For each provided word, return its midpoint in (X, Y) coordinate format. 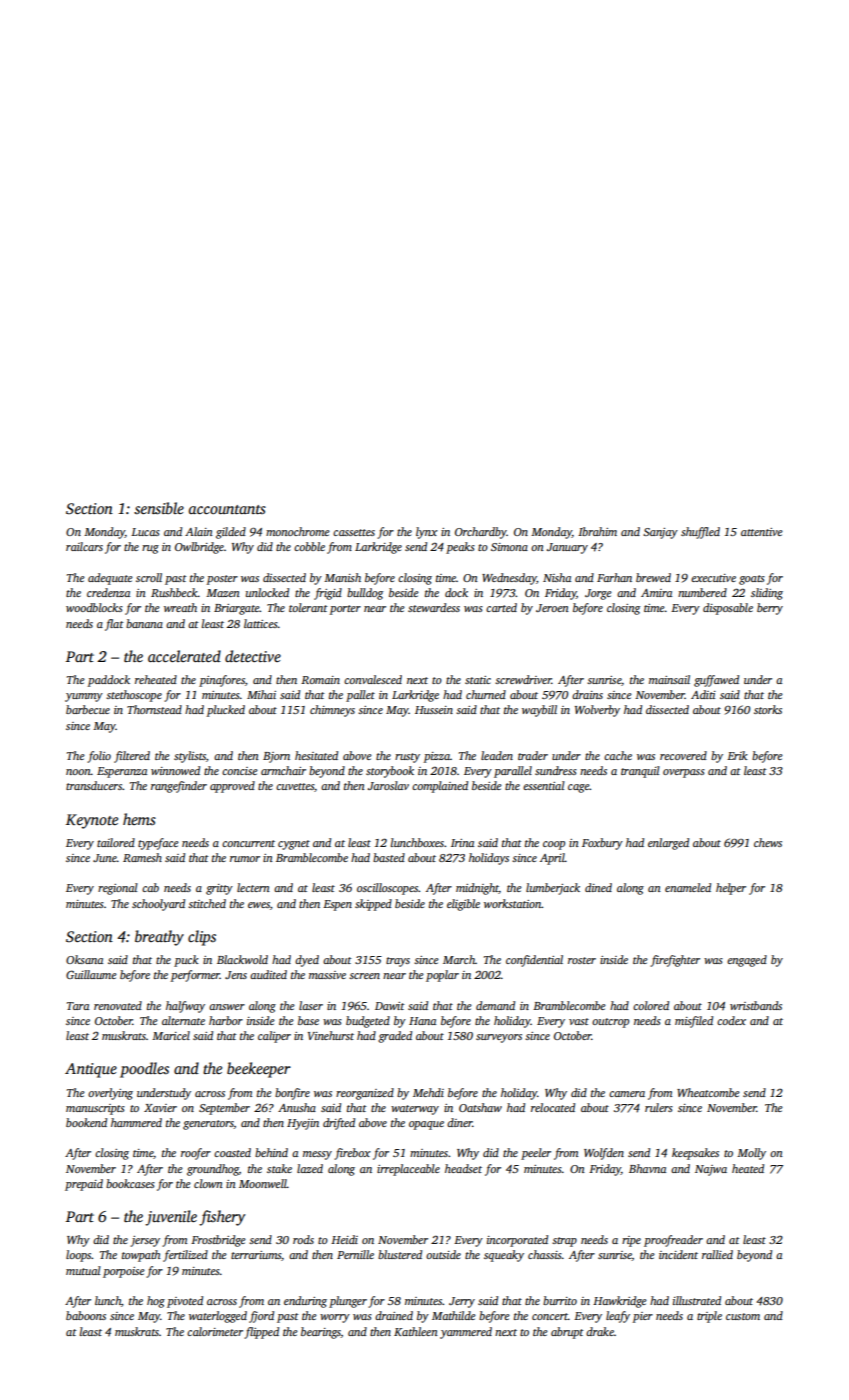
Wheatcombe (708, 1092)
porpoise (124, 1272)
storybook (390, 772)
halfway (185, 1007)
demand (495, 1005)
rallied (717, 1254)
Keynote (92, 821)
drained (394, 1315)
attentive (762, 532)
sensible (159, 508)
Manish (342, 577)
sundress (556, 770)
